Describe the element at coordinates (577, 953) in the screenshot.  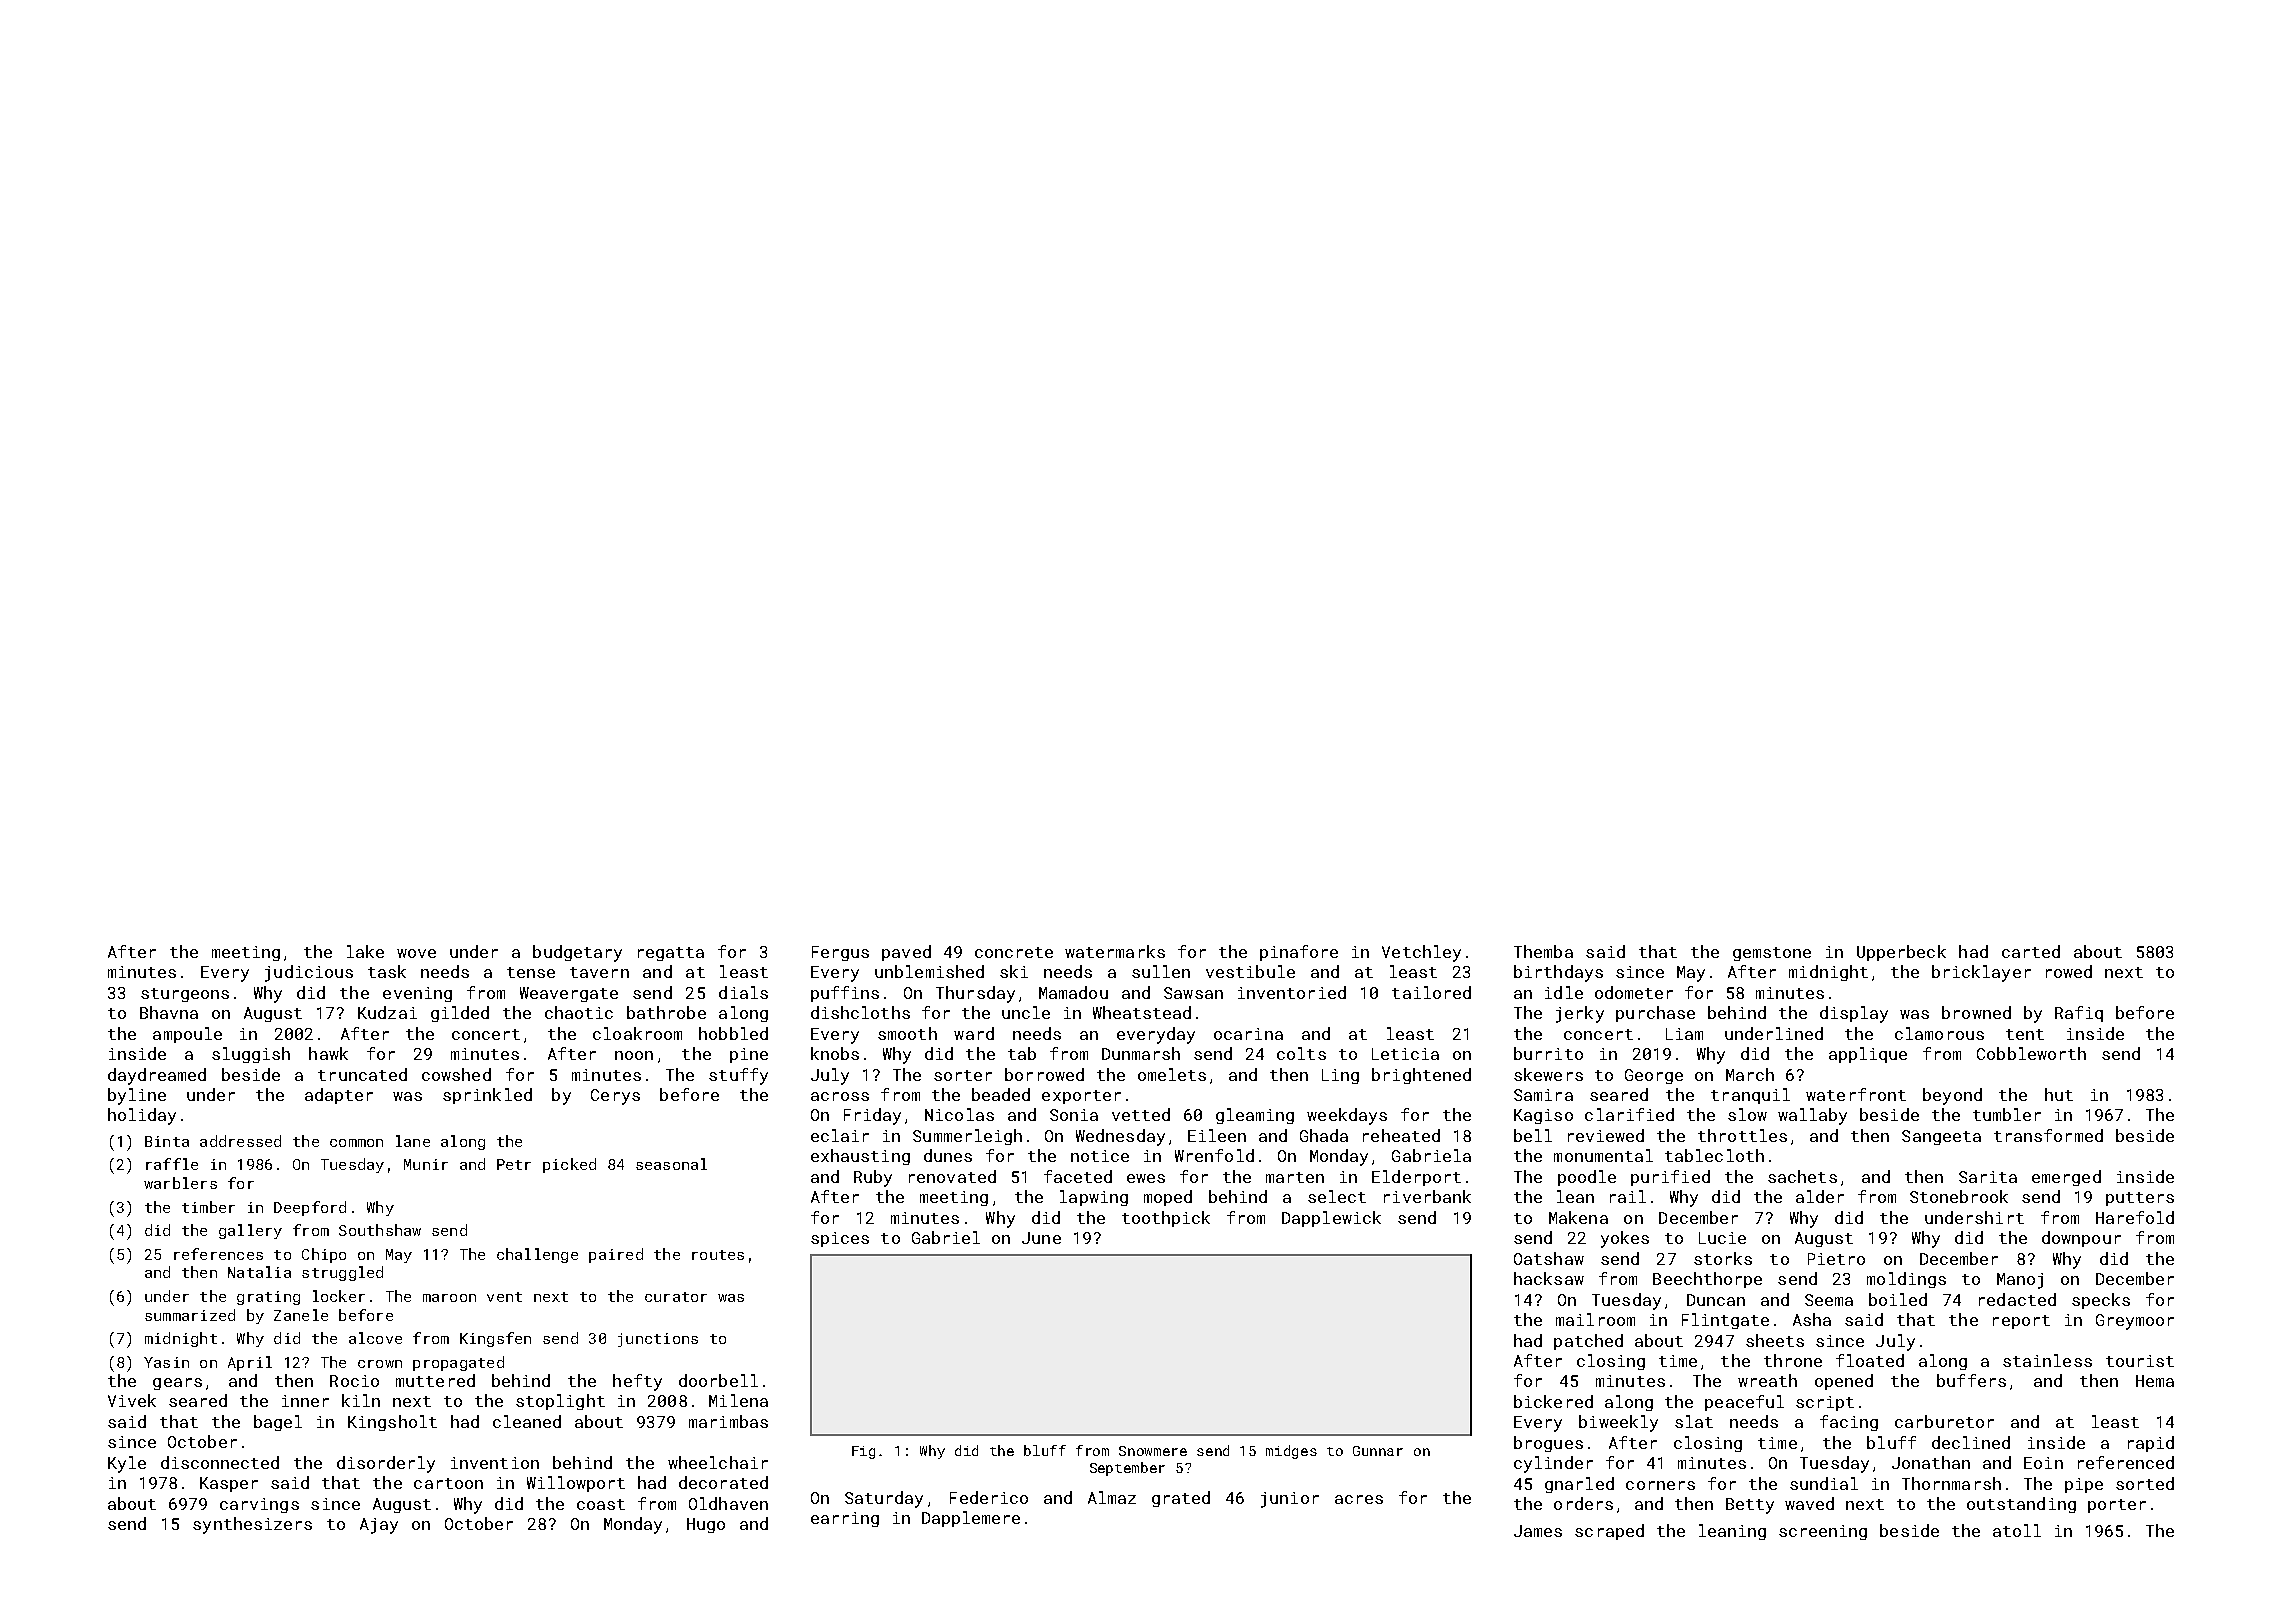
I see `budgetary` at that location.
